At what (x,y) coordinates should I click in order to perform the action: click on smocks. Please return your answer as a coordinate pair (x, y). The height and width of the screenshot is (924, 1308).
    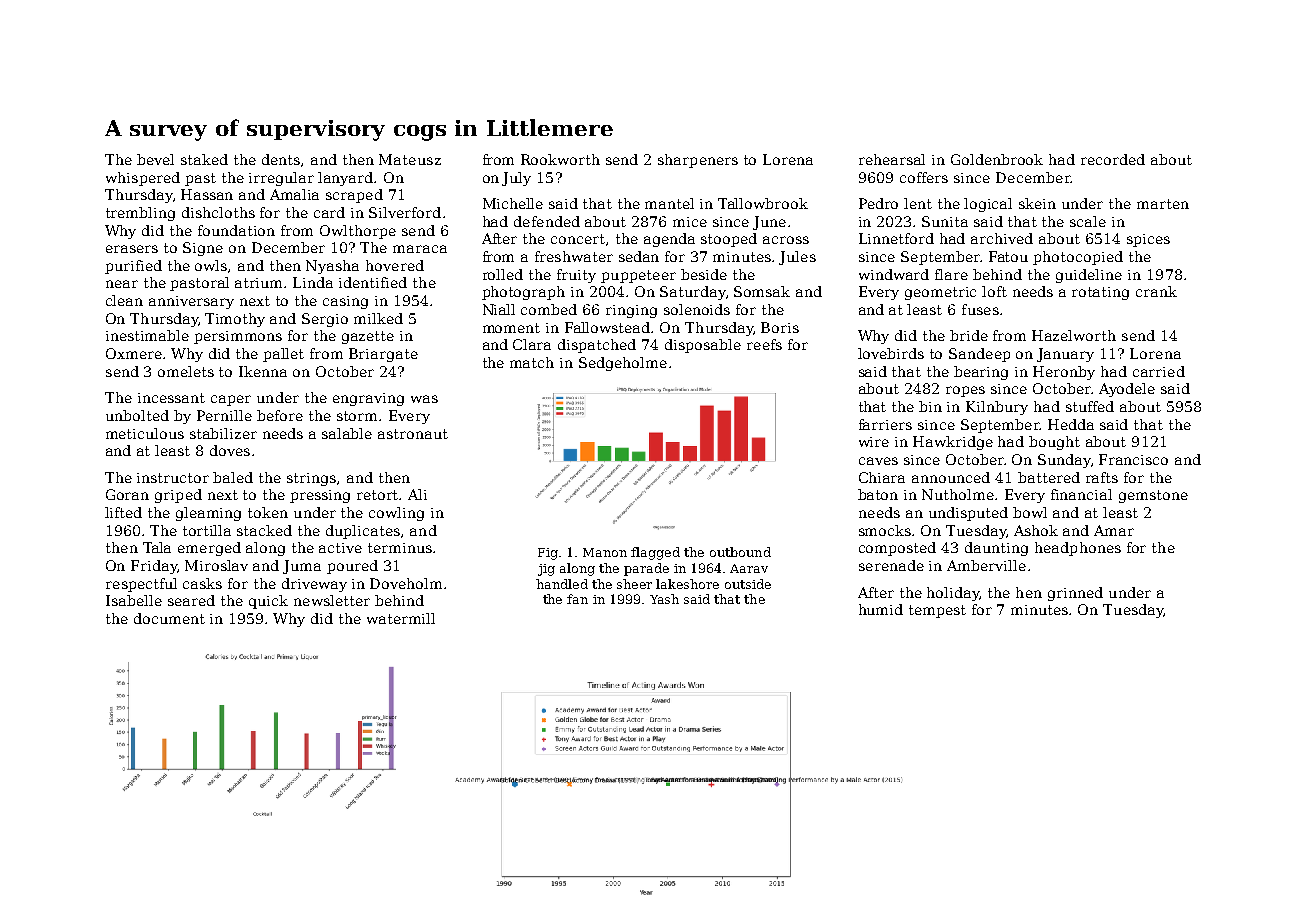
    Looking at the image, I should click on (885, 530).
